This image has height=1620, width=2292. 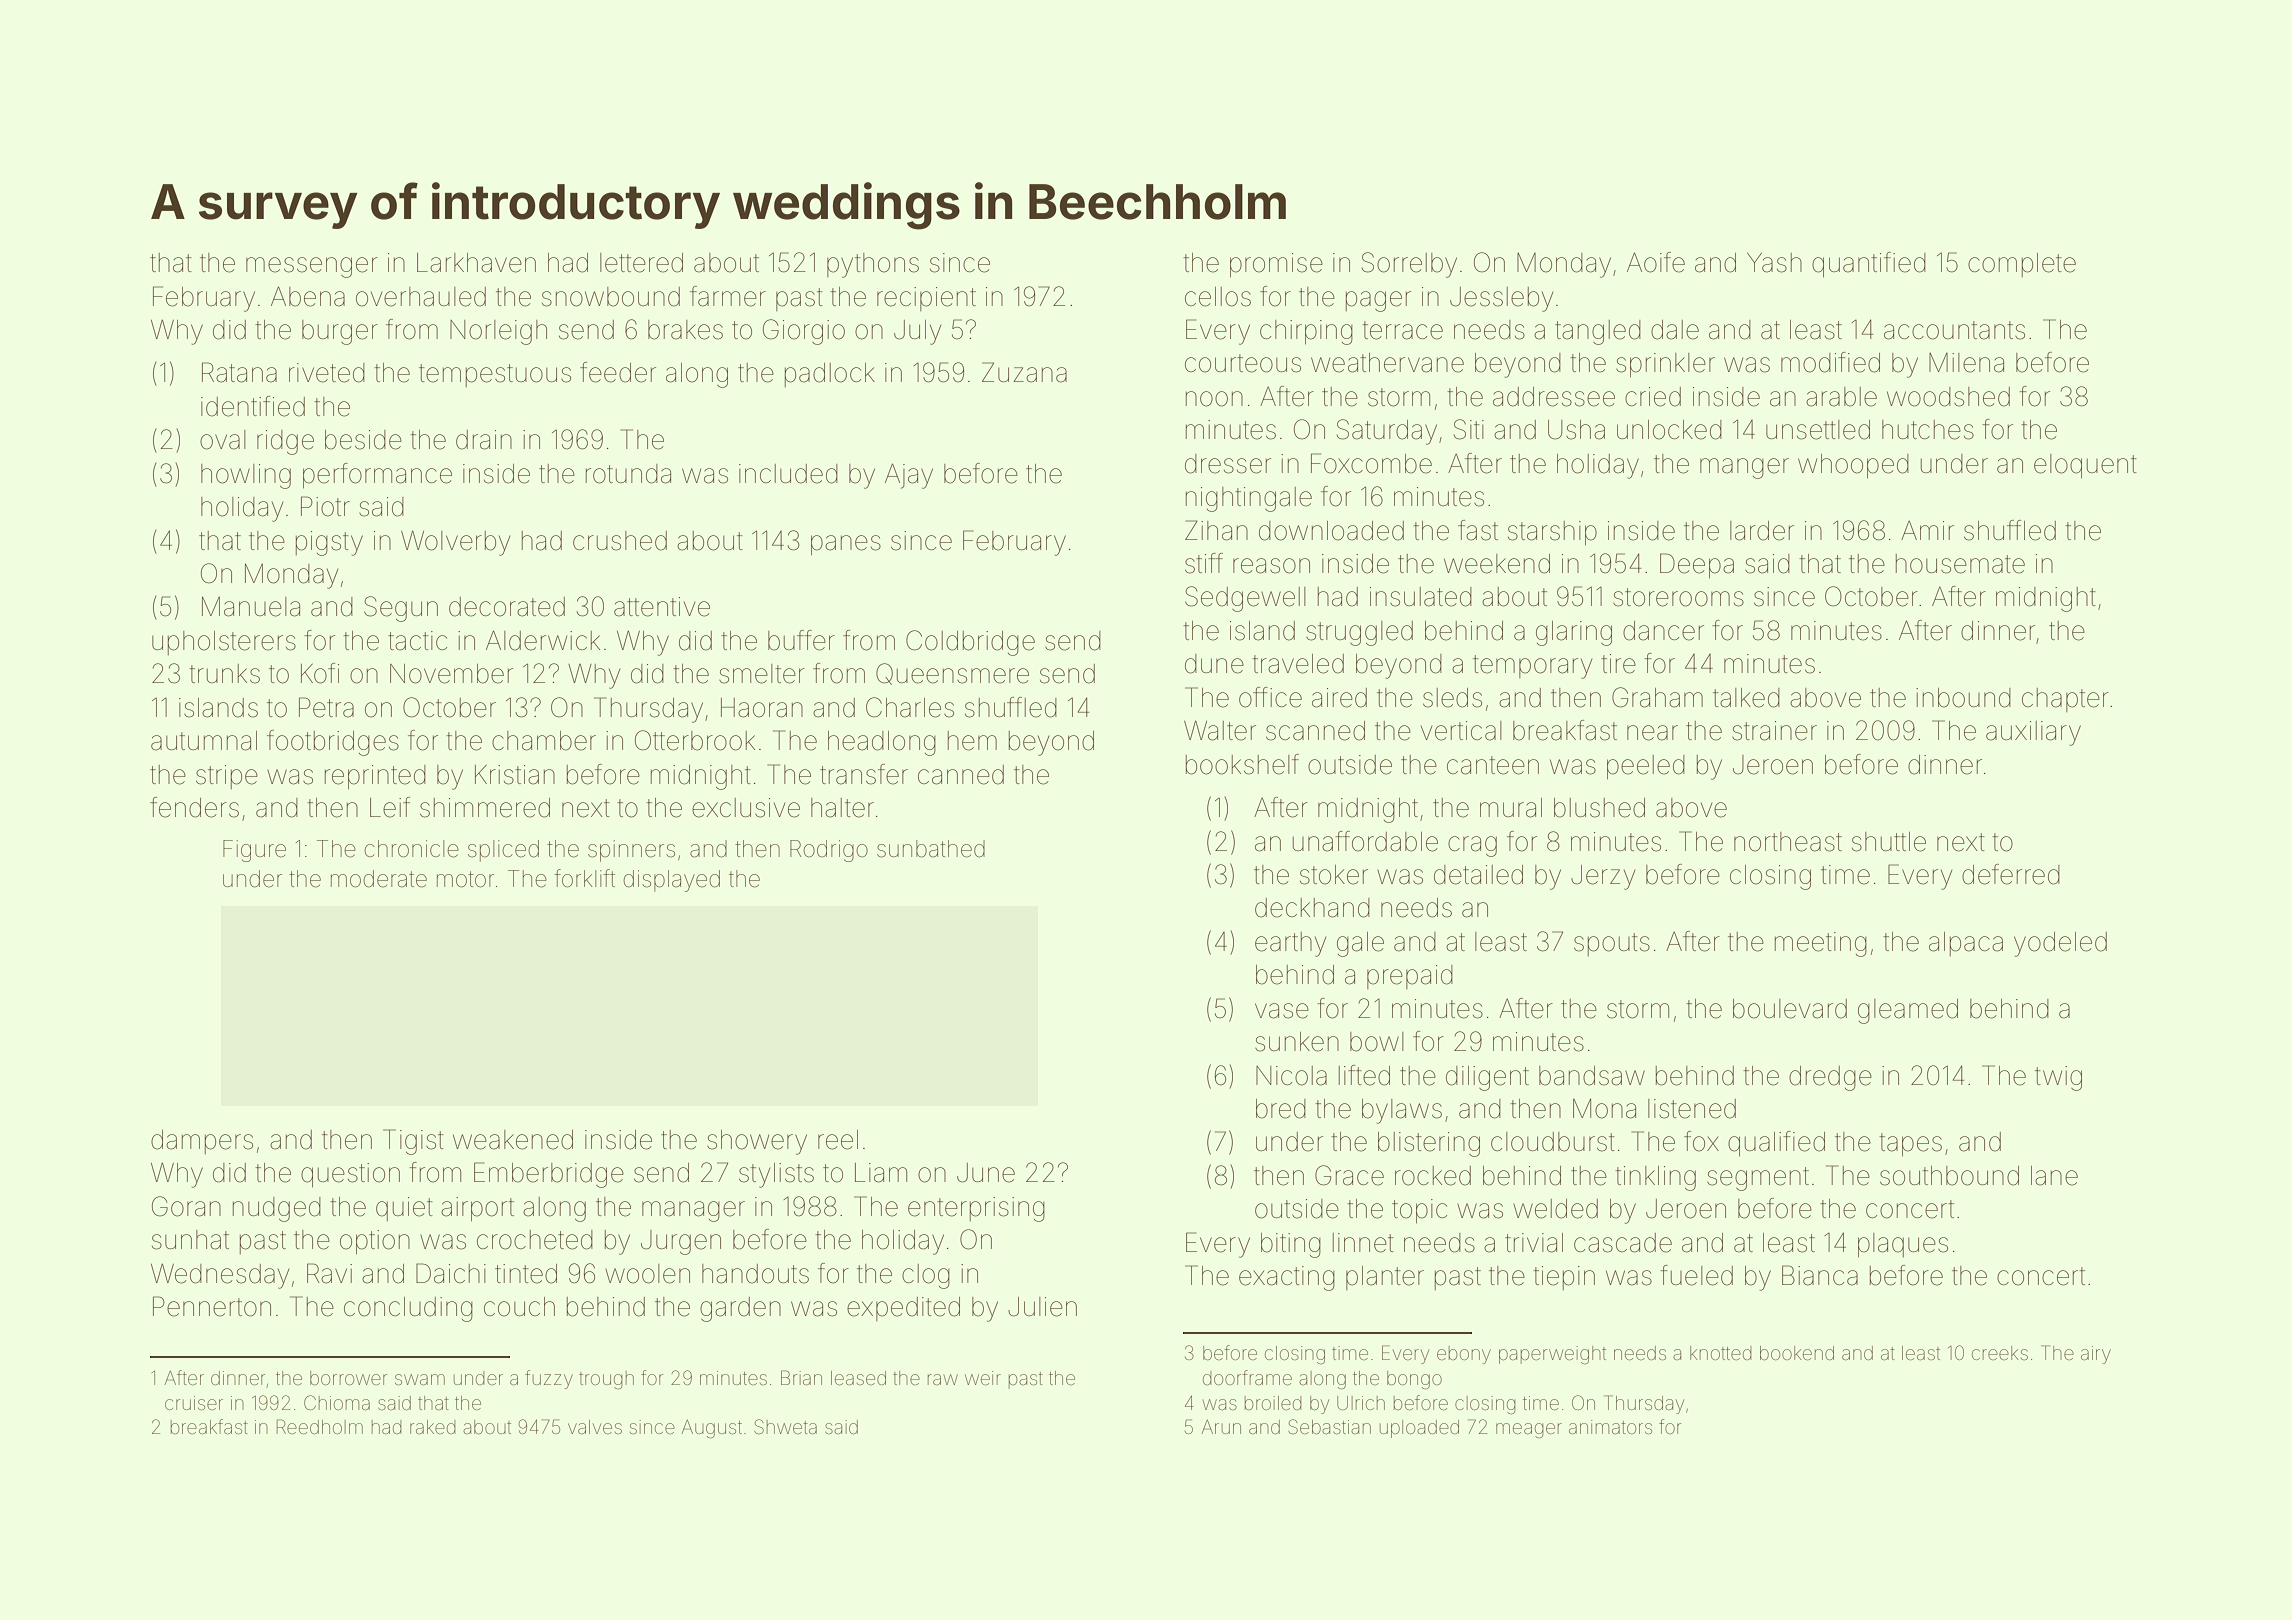 What do you see at coordinates (1656, 262) in the image?
I see `Aoife` at bounding box center [1656, 262].
